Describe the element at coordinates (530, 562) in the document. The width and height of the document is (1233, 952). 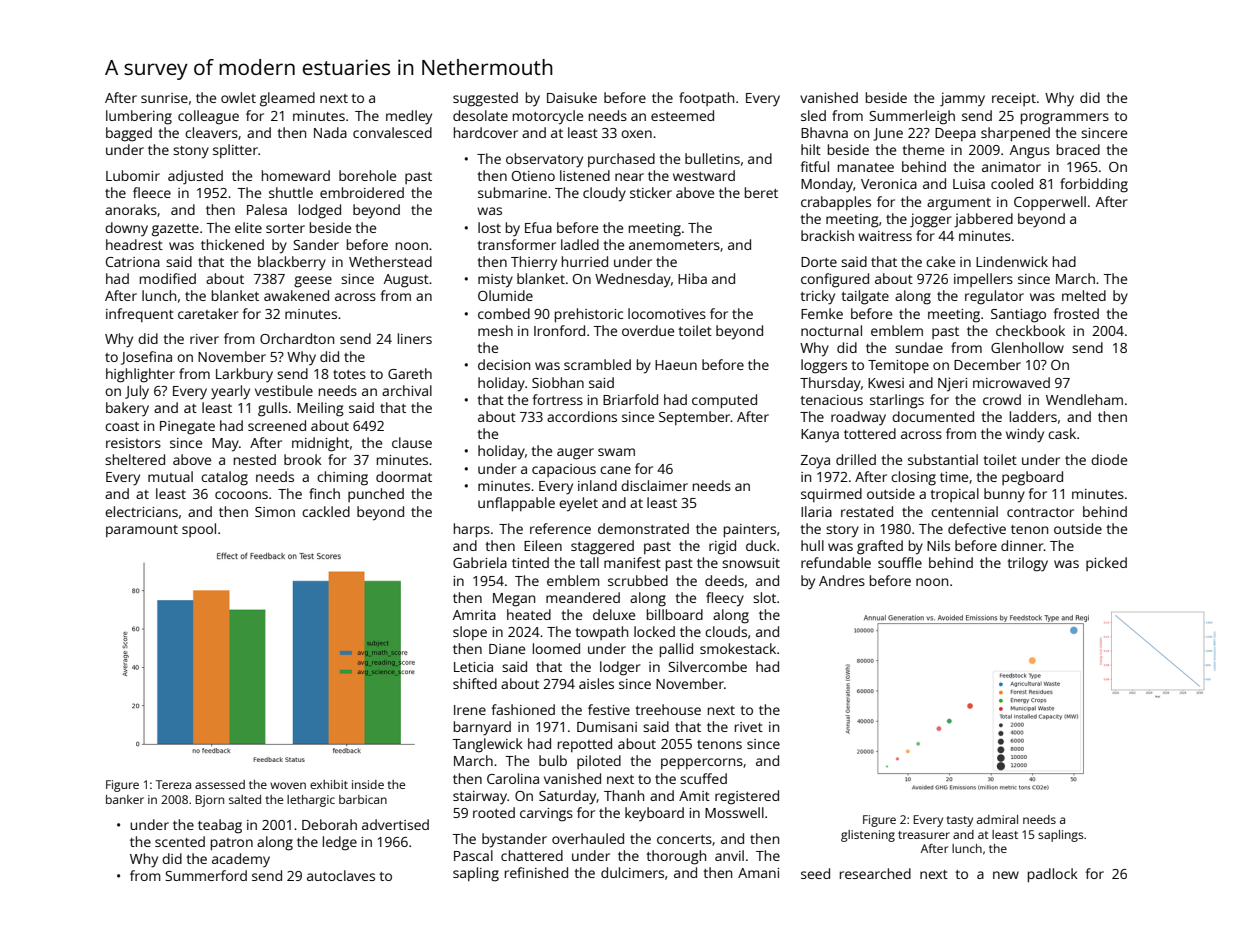
I see `tinted` at that location.
